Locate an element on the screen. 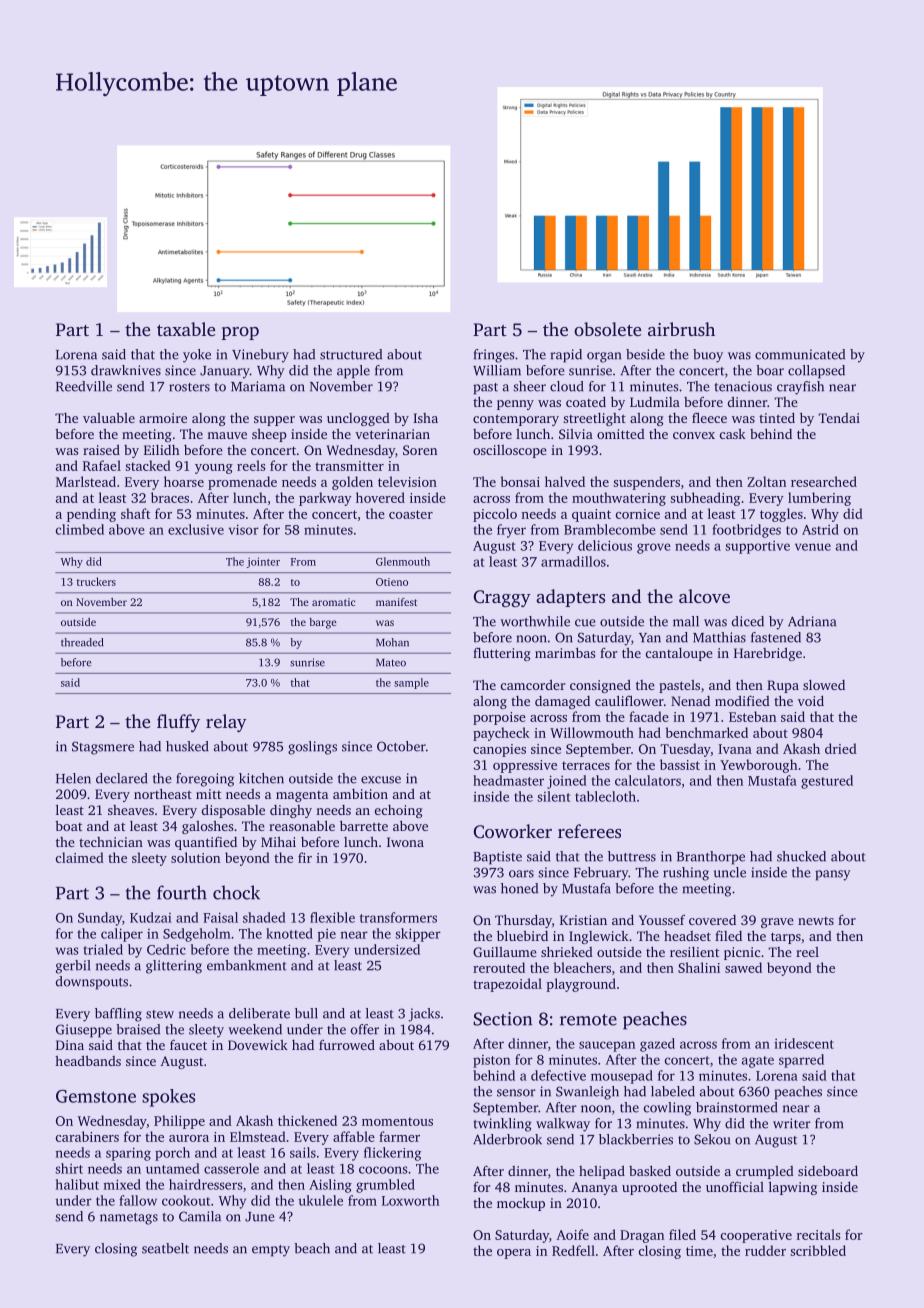 The width and height of the screenshot is (924, 1308). fringes is located at coordinates (494, 356).
